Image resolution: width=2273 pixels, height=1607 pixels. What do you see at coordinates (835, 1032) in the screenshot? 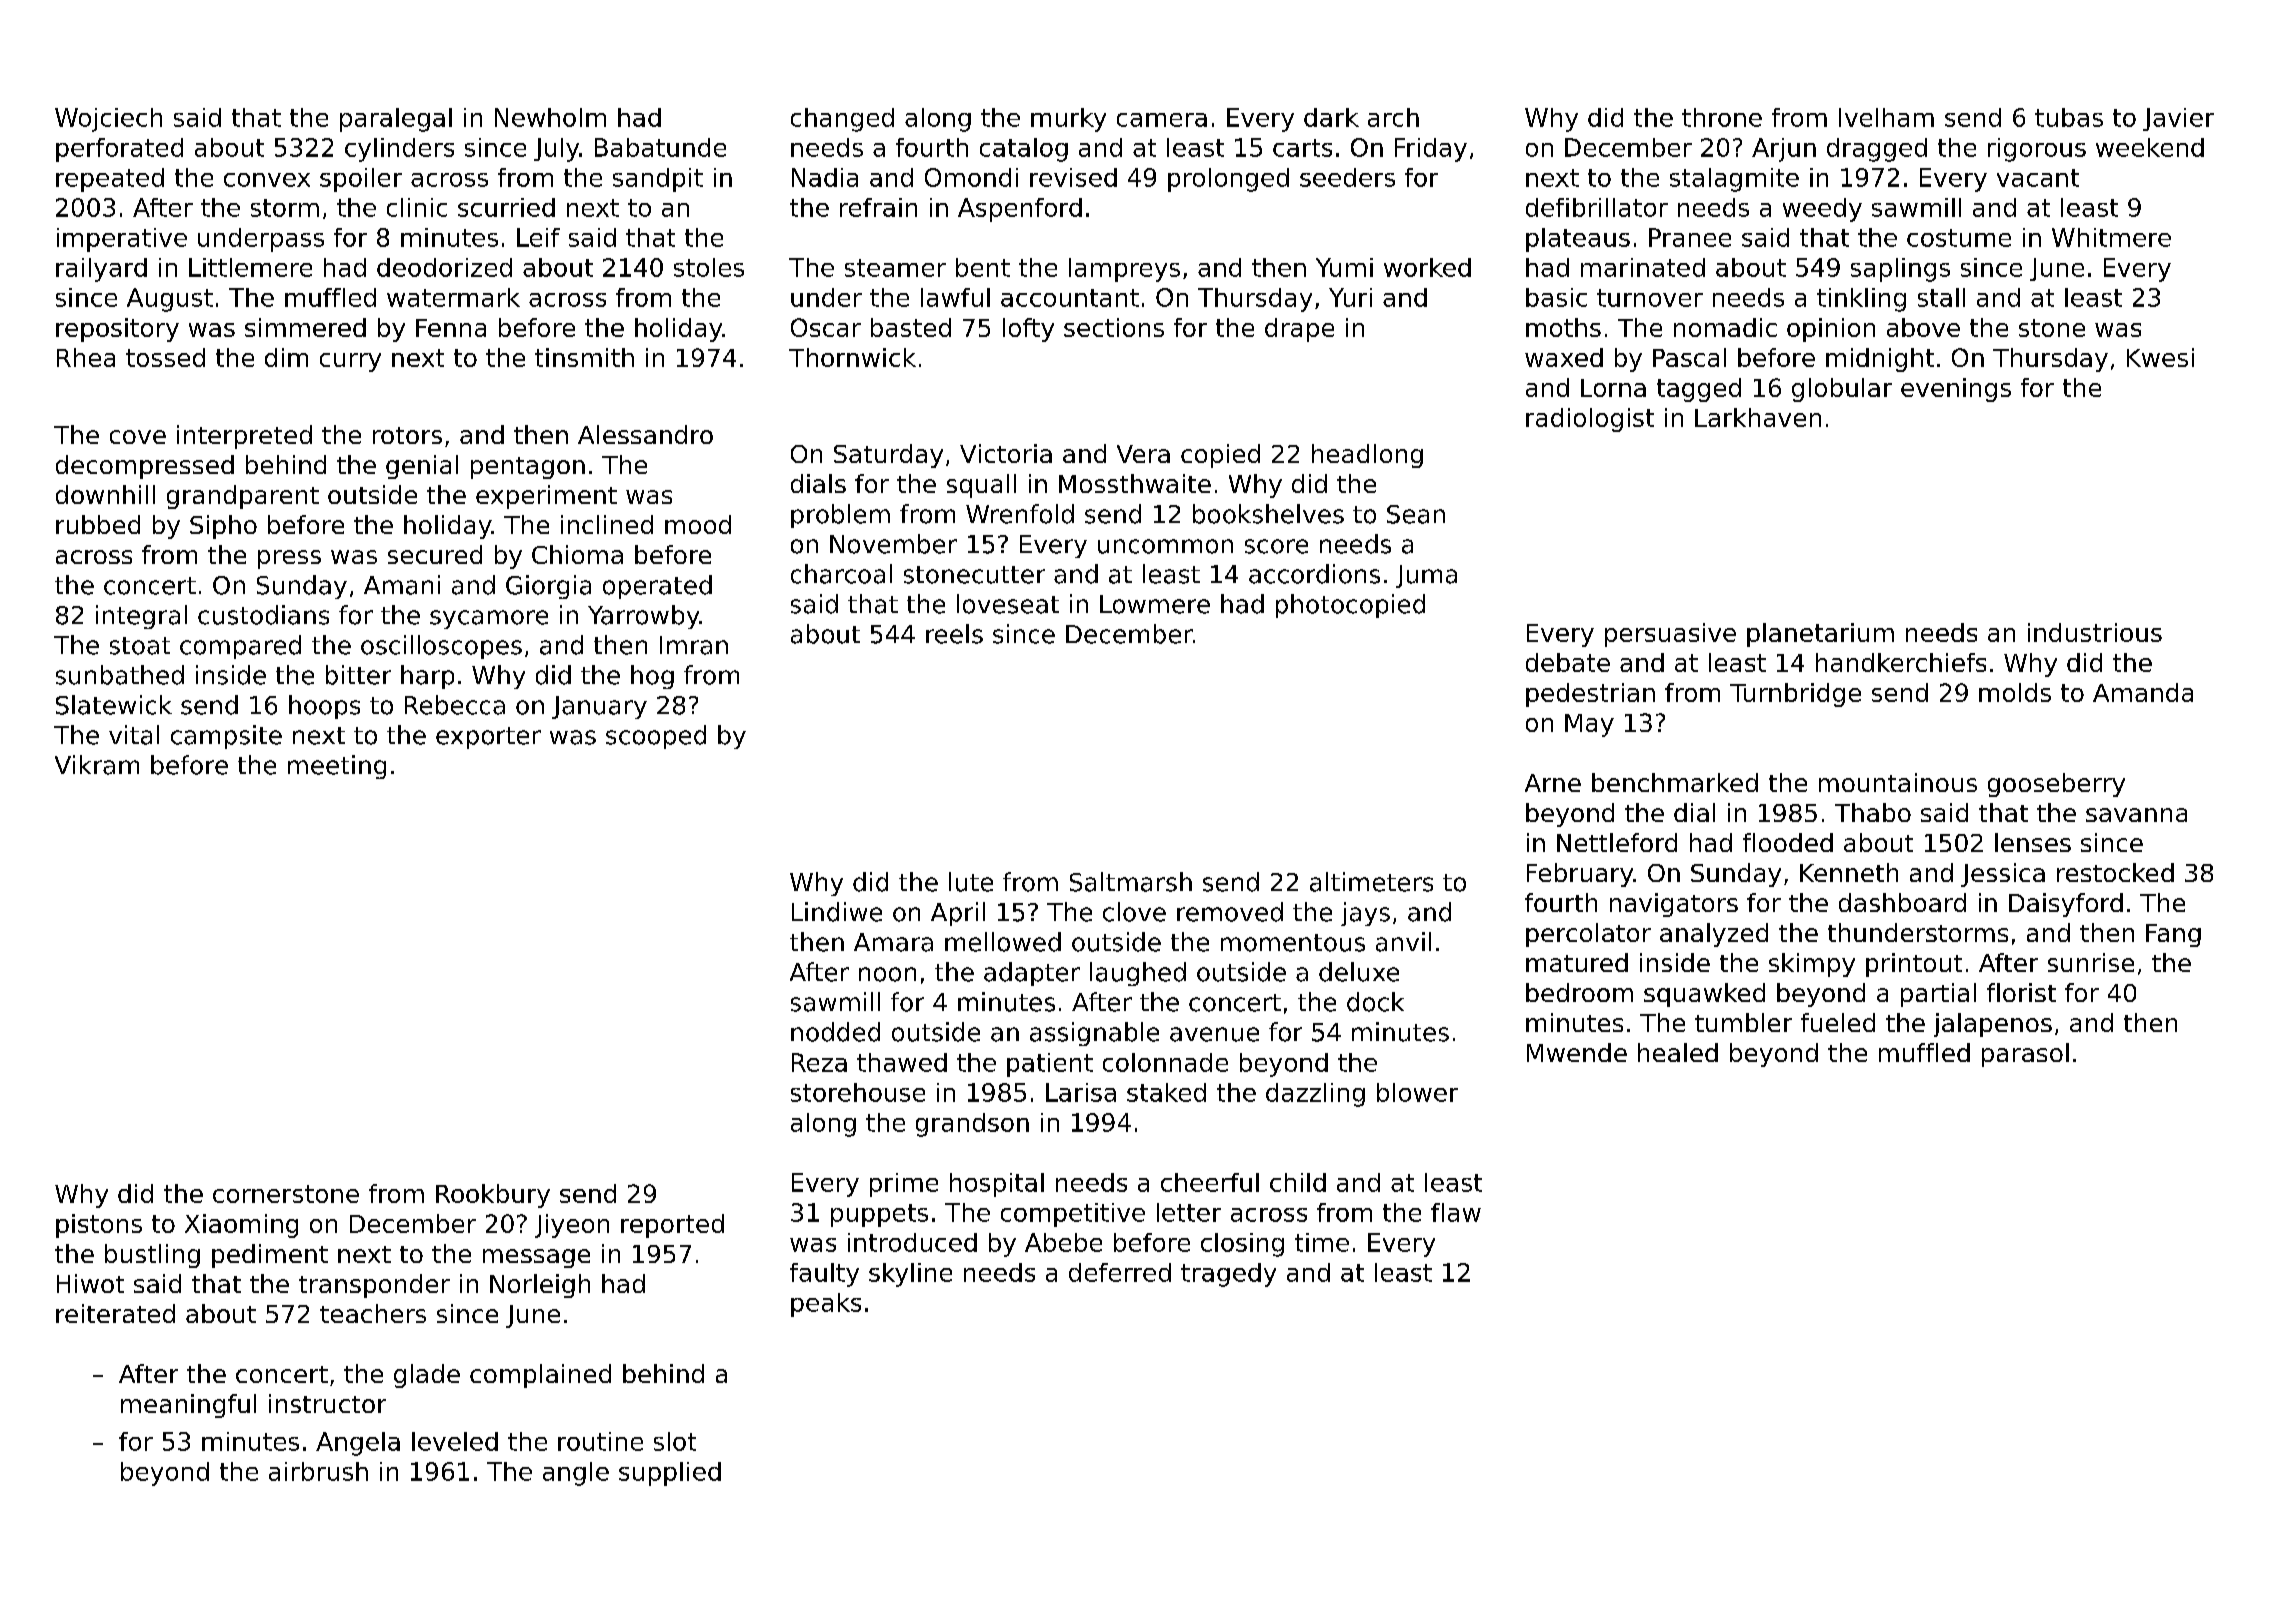
I see `nodded` at bounding box center [835, 1032].
